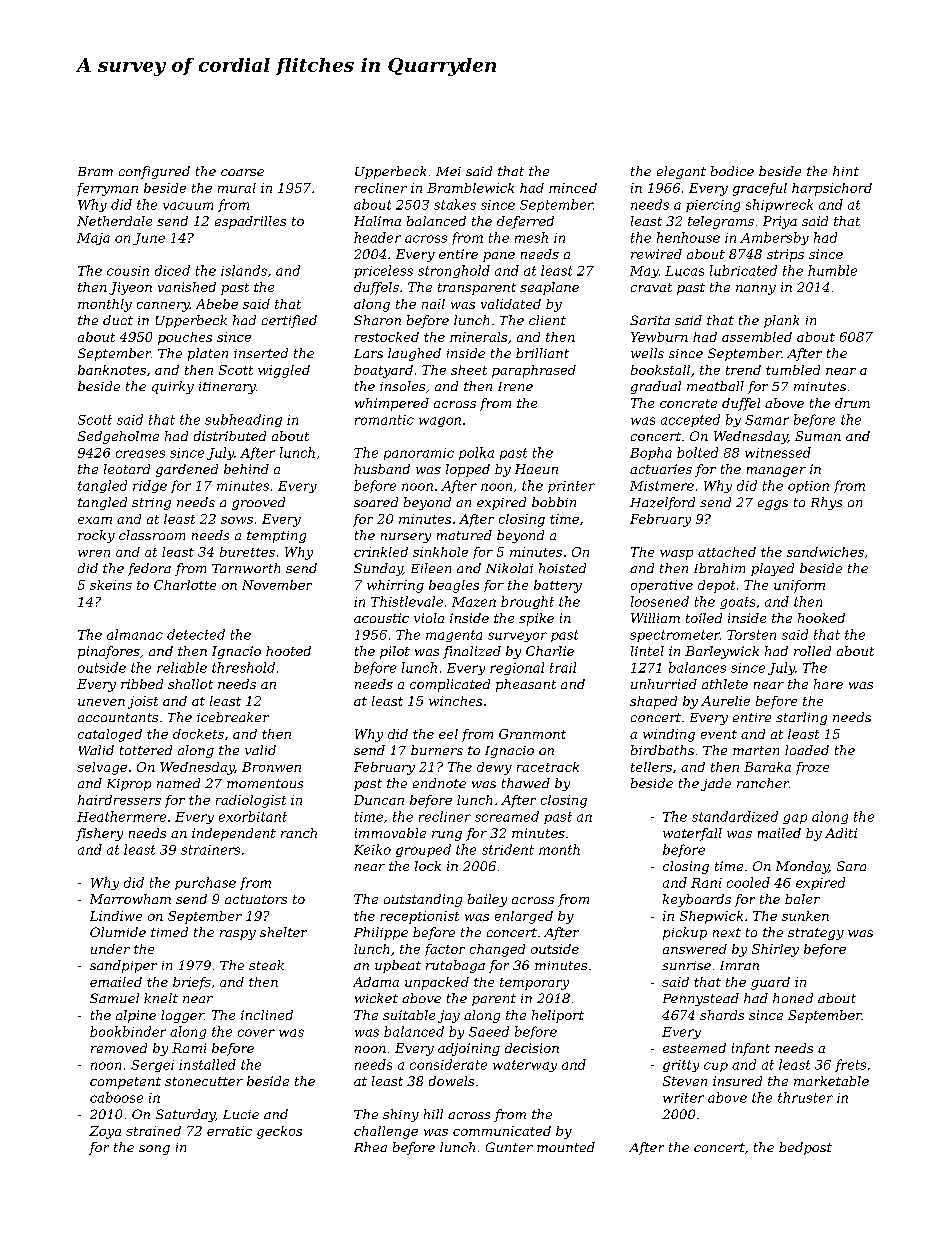  Describe the element at coordinates (119, 800) in the image. I see `hairdressers` at that location.
